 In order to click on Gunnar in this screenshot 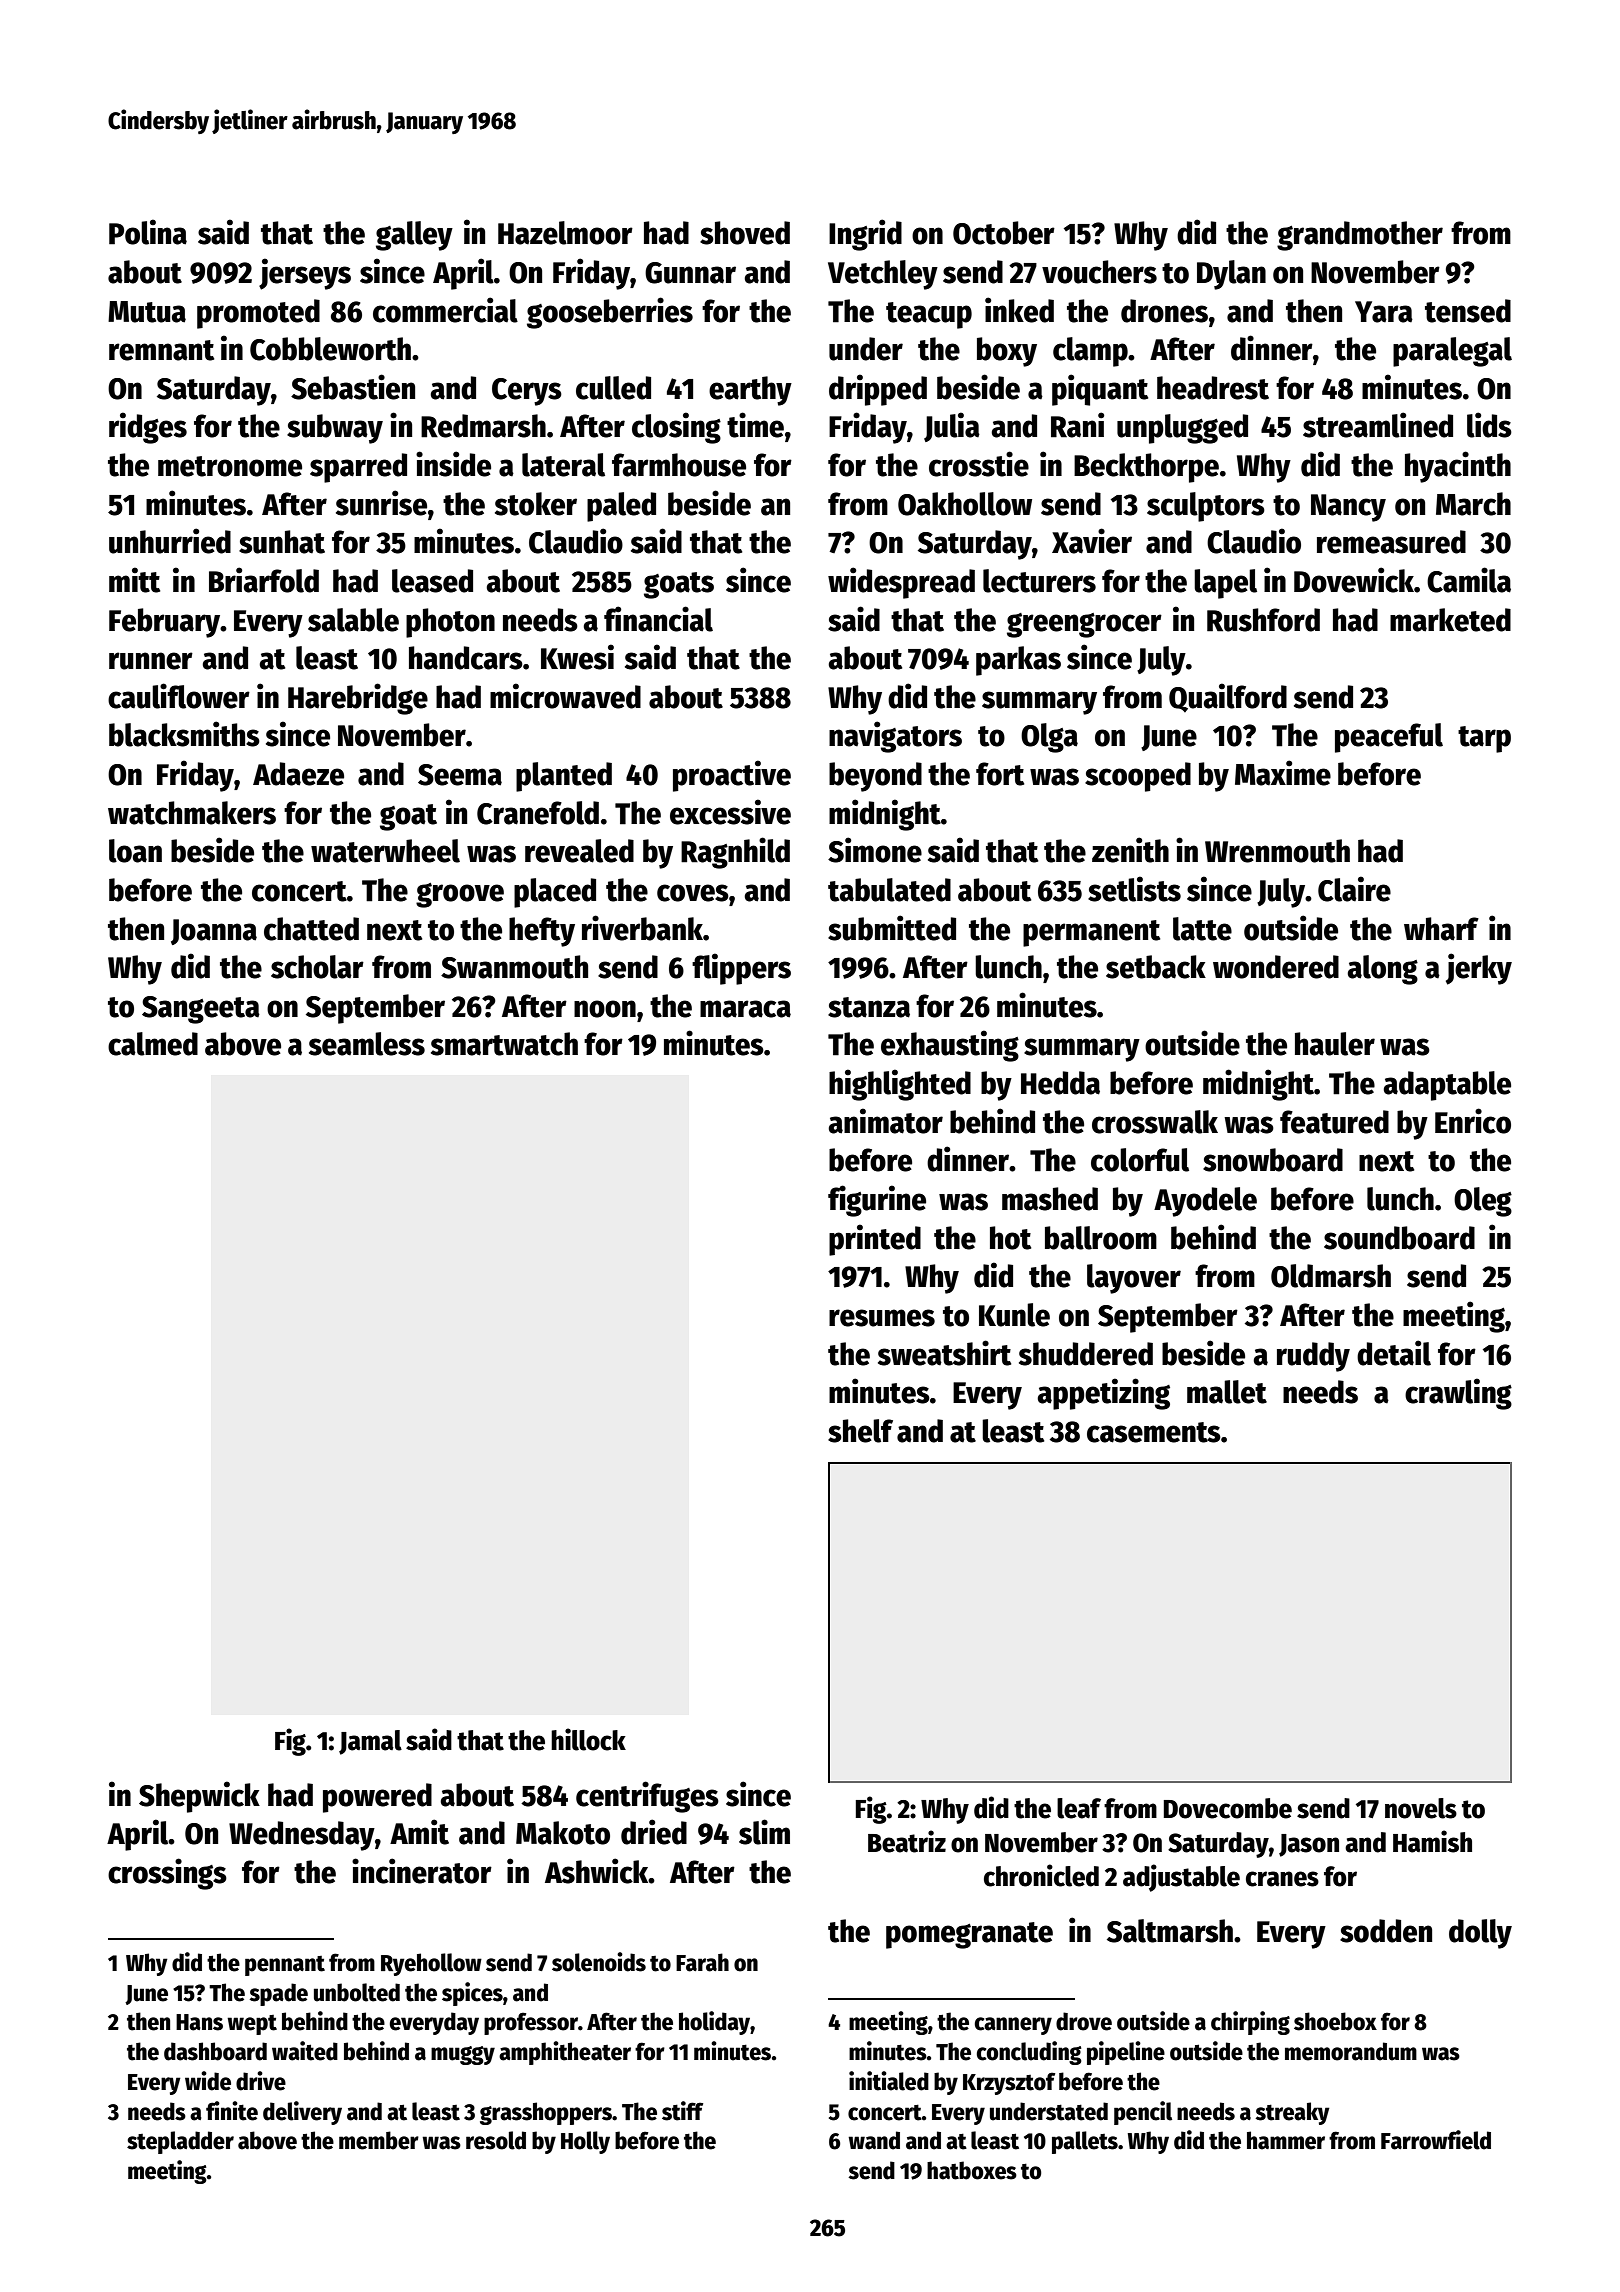, I will do `click(690, 273)`.
